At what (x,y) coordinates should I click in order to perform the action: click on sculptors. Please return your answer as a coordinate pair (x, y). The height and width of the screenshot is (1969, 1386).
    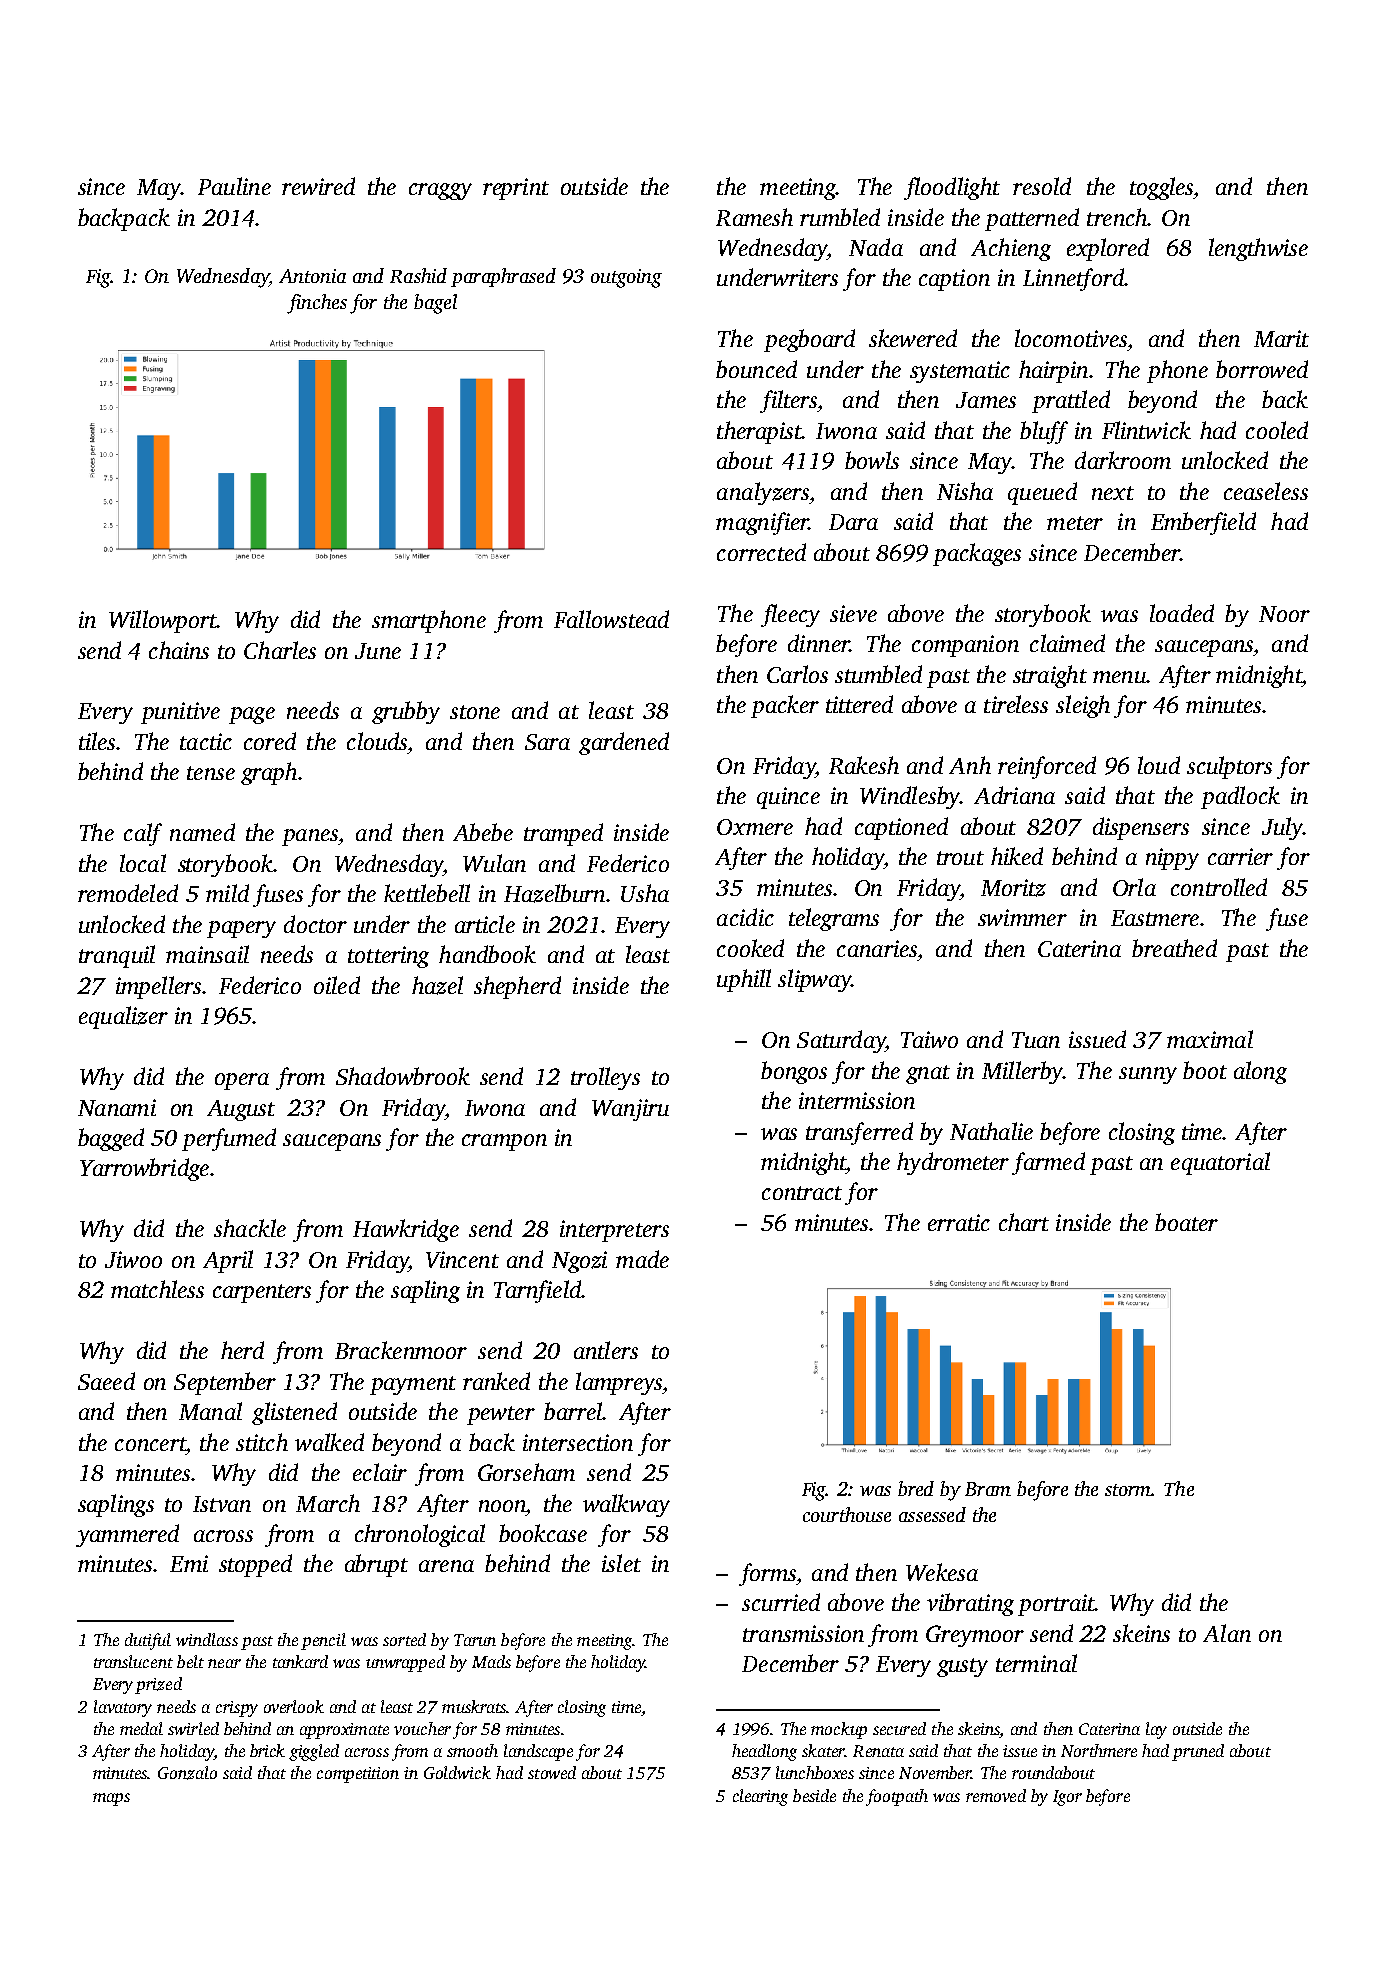
    Looking at the image, I should click on (1229, 767).
